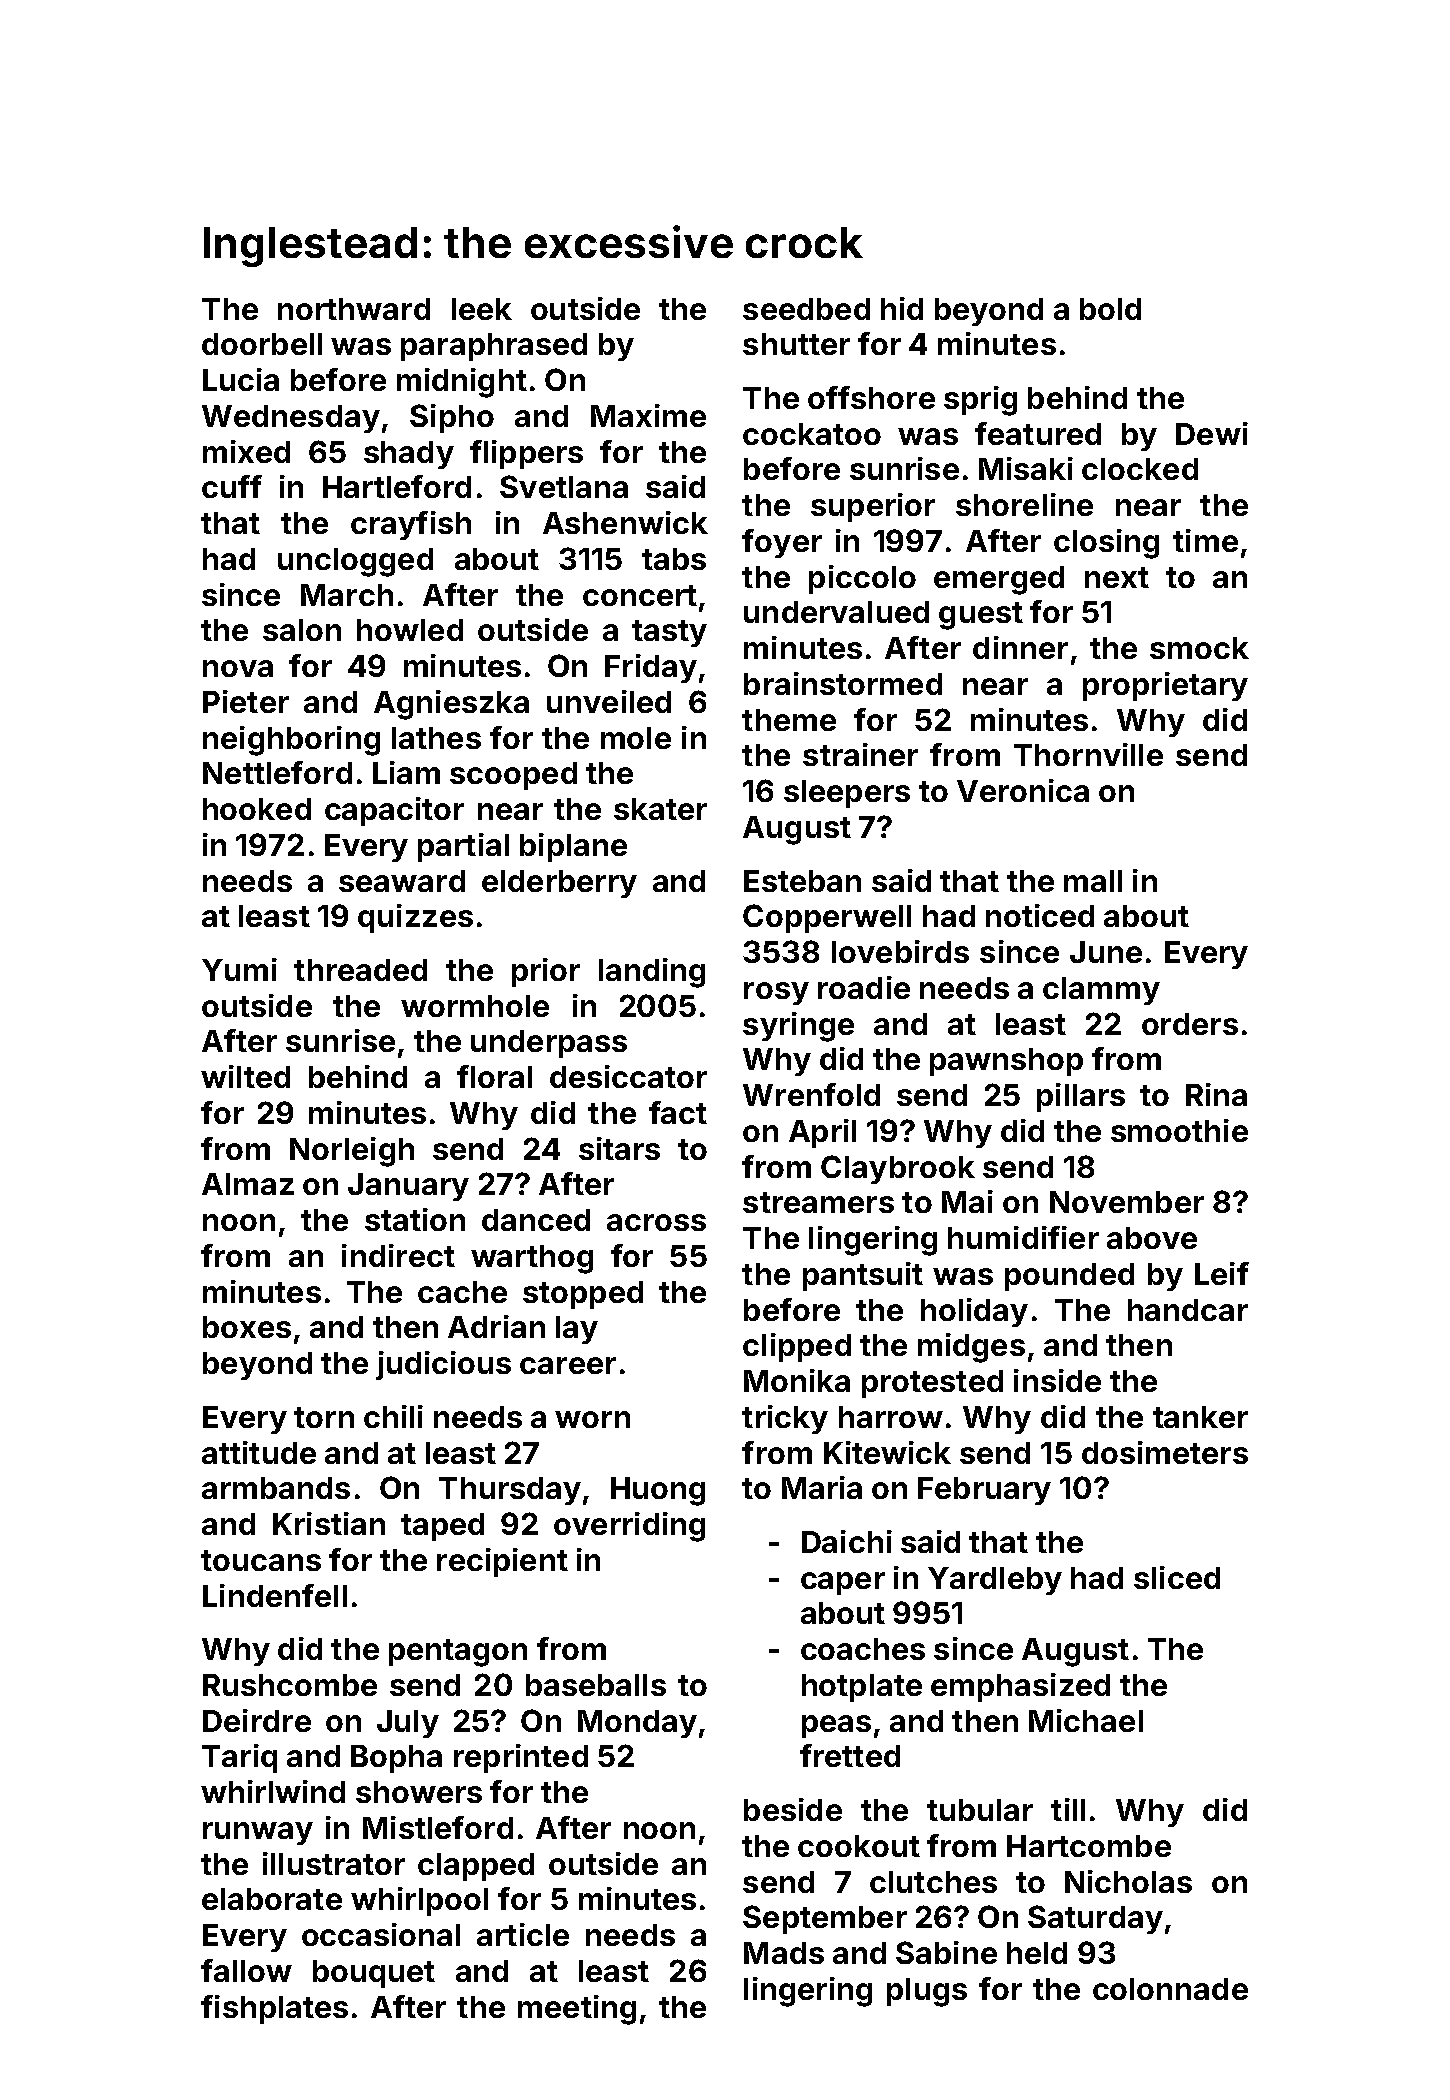 The image size is (1450, 2100). What do you see at coordinates (1088, 754) in the document?
I see `Thornville` at bounding box center [1088, 754].
